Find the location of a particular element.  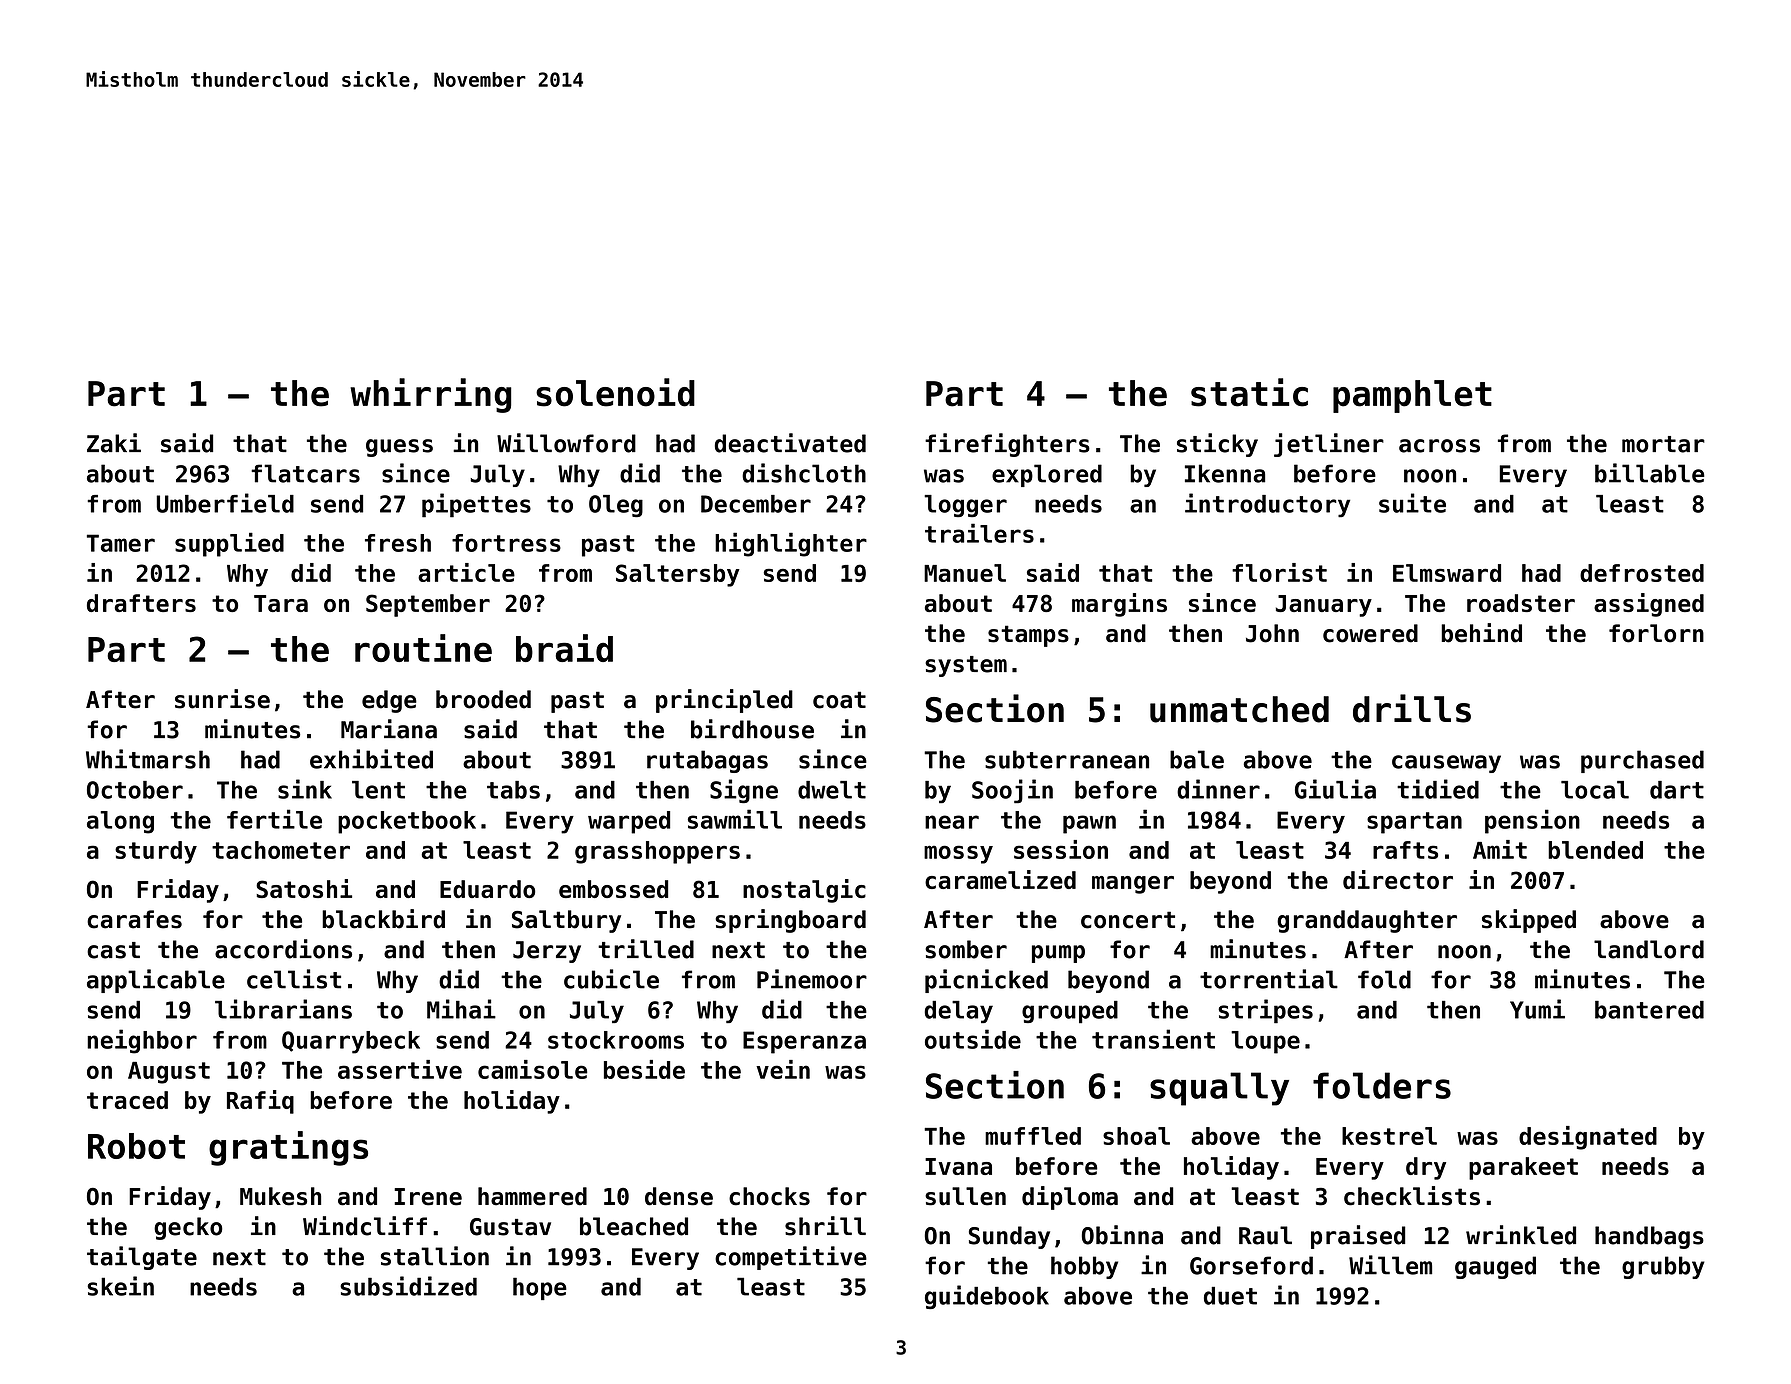

Tamer is located at coordinates (121, 543).
